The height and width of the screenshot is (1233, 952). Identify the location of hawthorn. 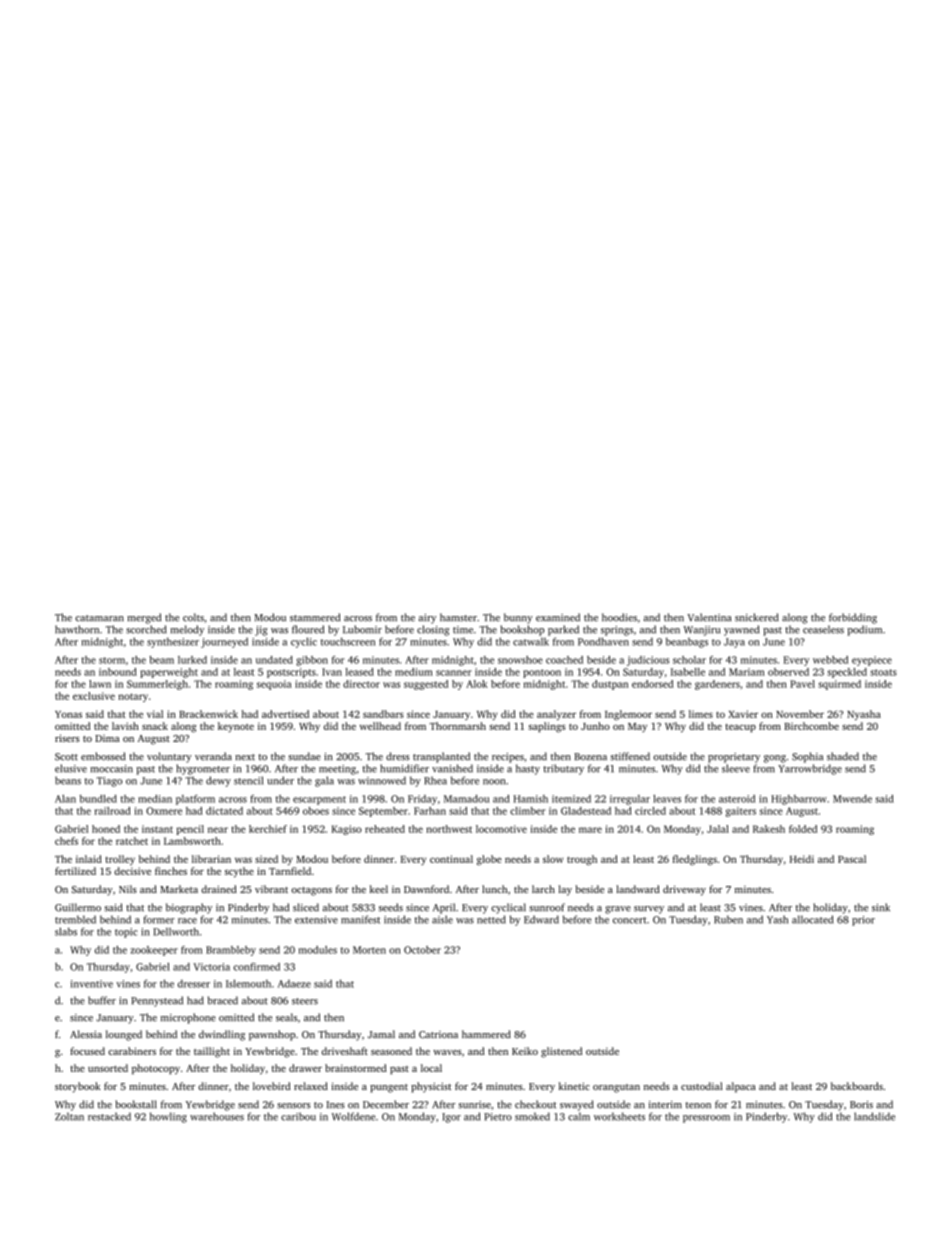
(77, 629).
